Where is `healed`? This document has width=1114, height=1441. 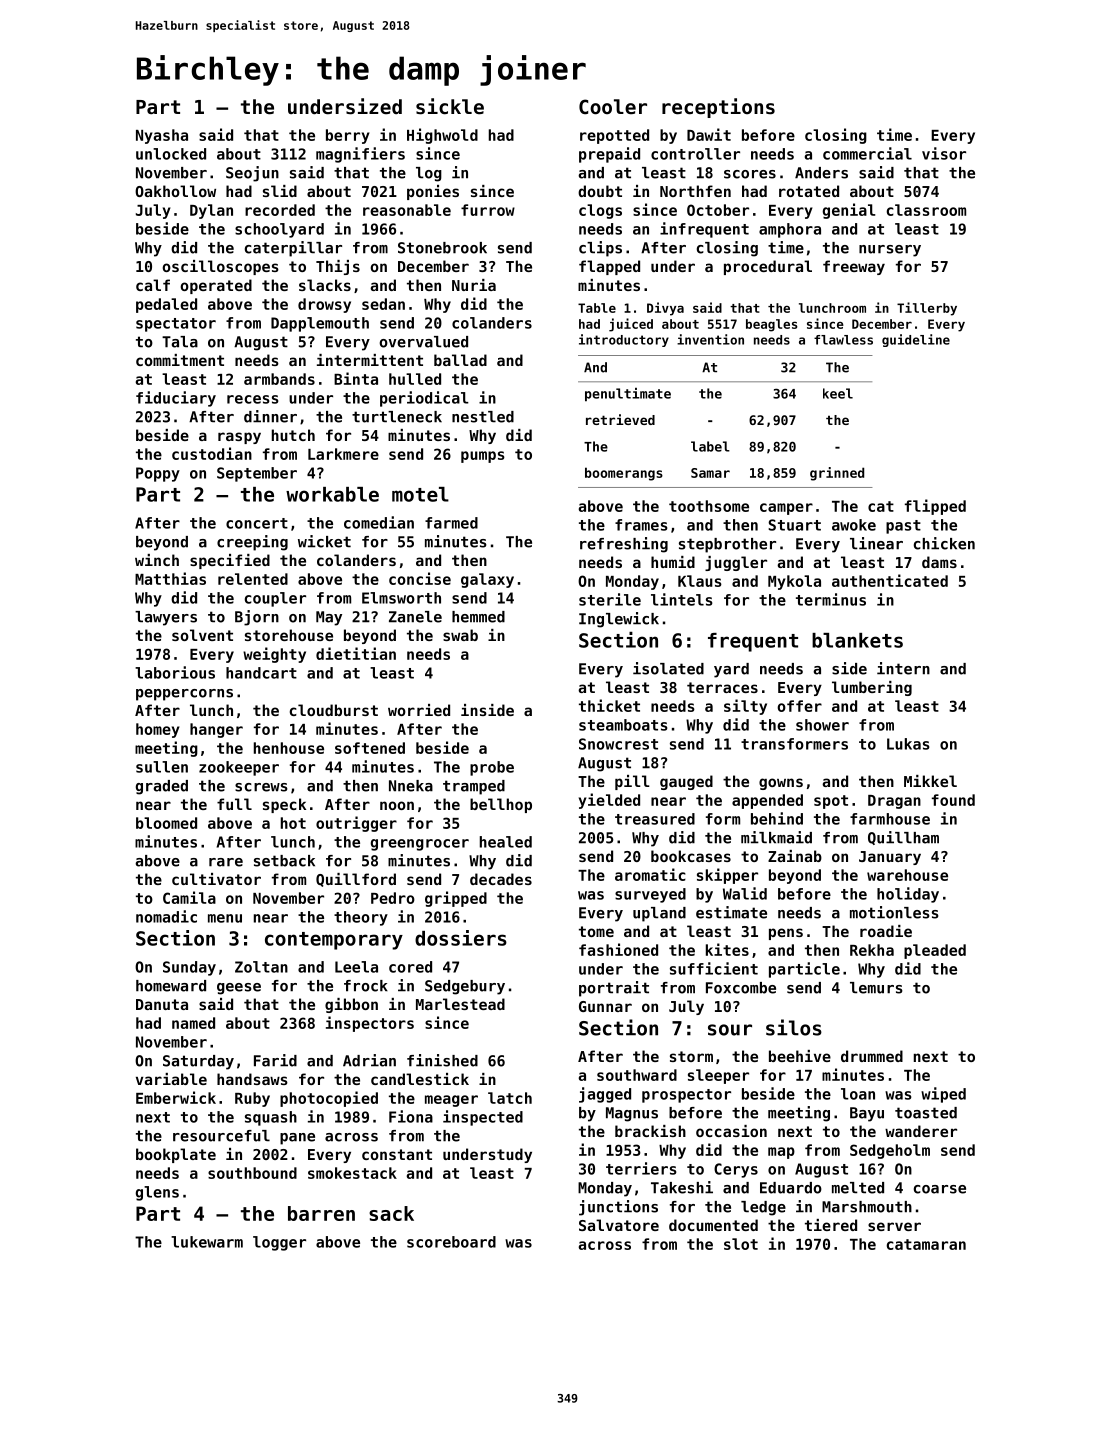 healed is located at coordinates (506, 842).
